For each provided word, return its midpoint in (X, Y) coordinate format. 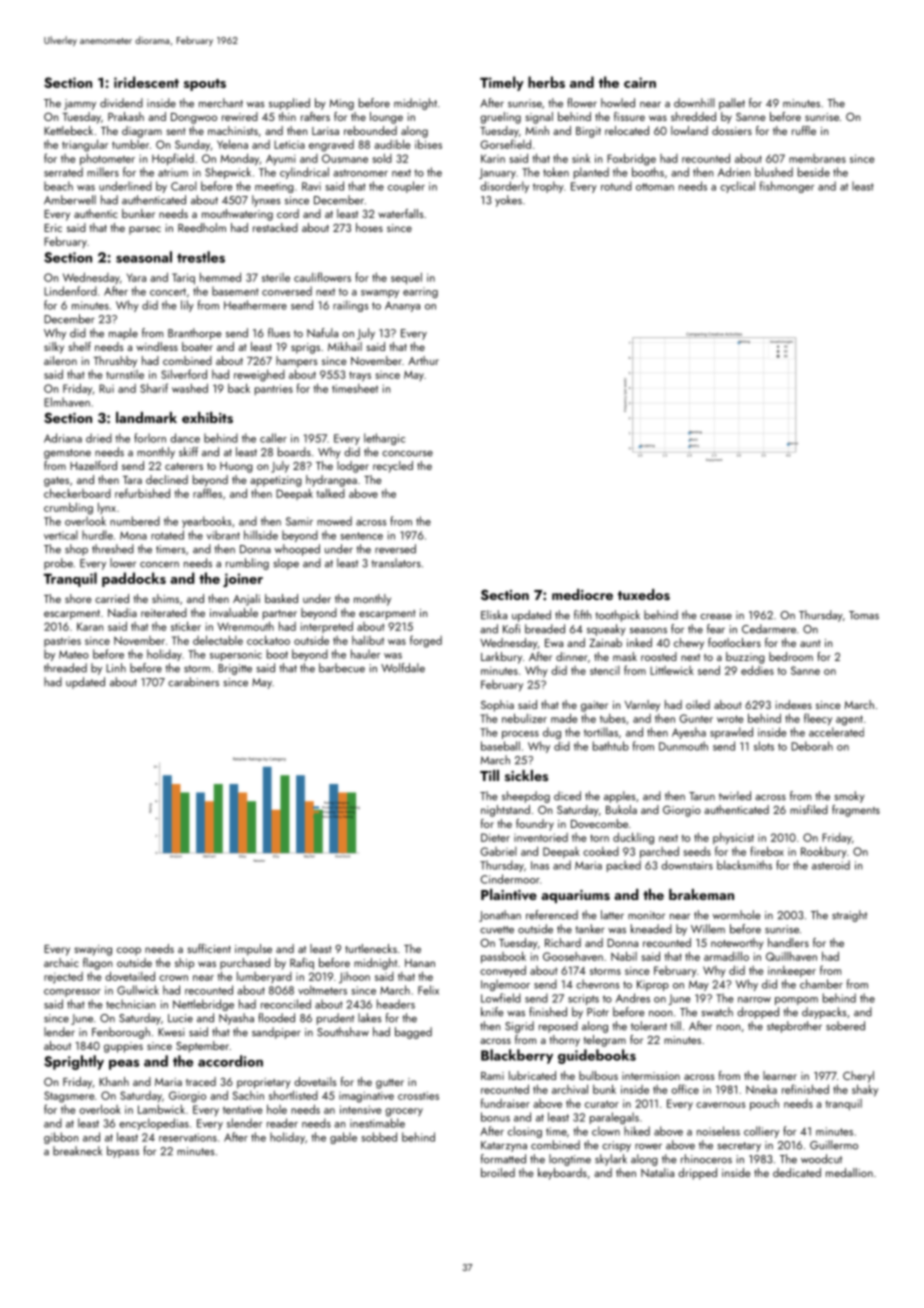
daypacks (824, 1013)
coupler (406, 187)
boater (197, 346)
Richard (563, 942)
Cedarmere (769, 629)
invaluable (234, 612)
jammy (80, 104)
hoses (369, 227)
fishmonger (787, 187)
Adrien (734, 172)
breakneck (77, 1151)
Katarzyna (504, 1146)
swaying (93, 950)
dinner (571, 656)
